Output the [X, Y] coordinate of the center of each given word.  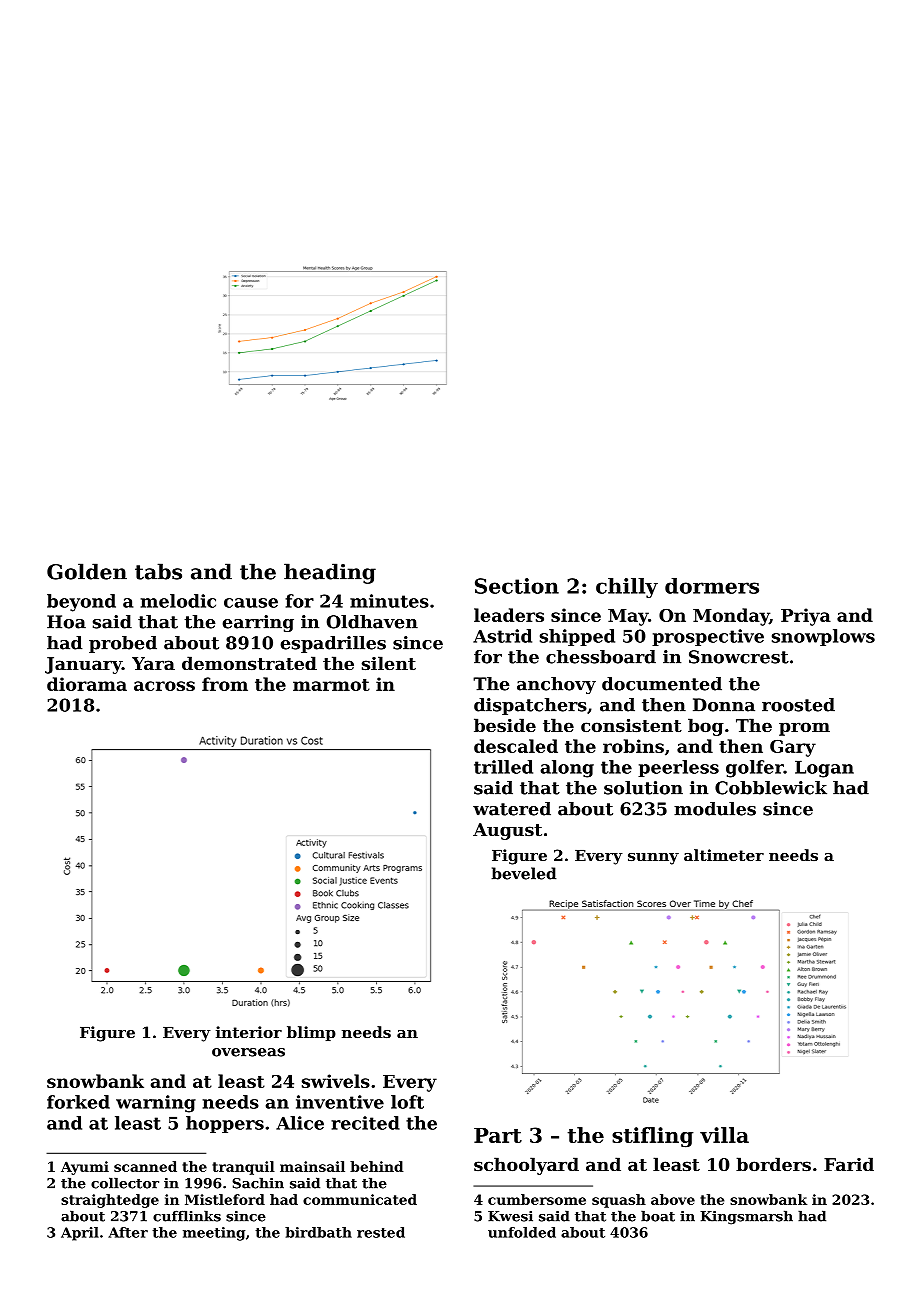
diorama [87, 684]
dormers [712, 586]
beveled [523, 873]
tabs [158, 571]
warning [156, 1104]
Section [517, 586]
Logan [824, 769]
